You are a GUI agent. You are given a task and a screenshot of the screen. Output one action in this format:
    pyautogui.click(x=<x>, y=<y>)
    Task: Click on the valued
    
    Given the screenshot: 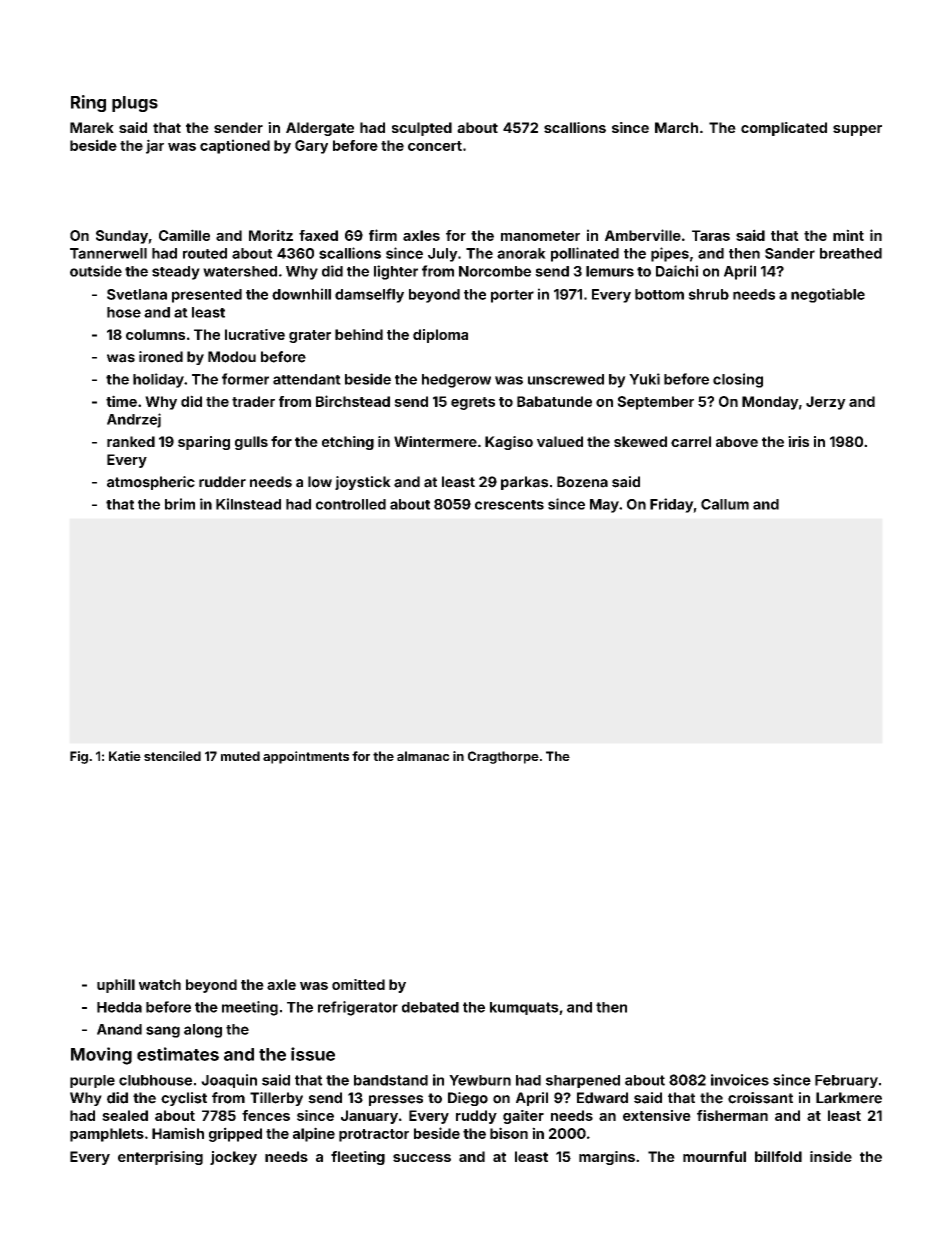 What is the action you would take?
    pyautogui.click(x=560, y=441)
